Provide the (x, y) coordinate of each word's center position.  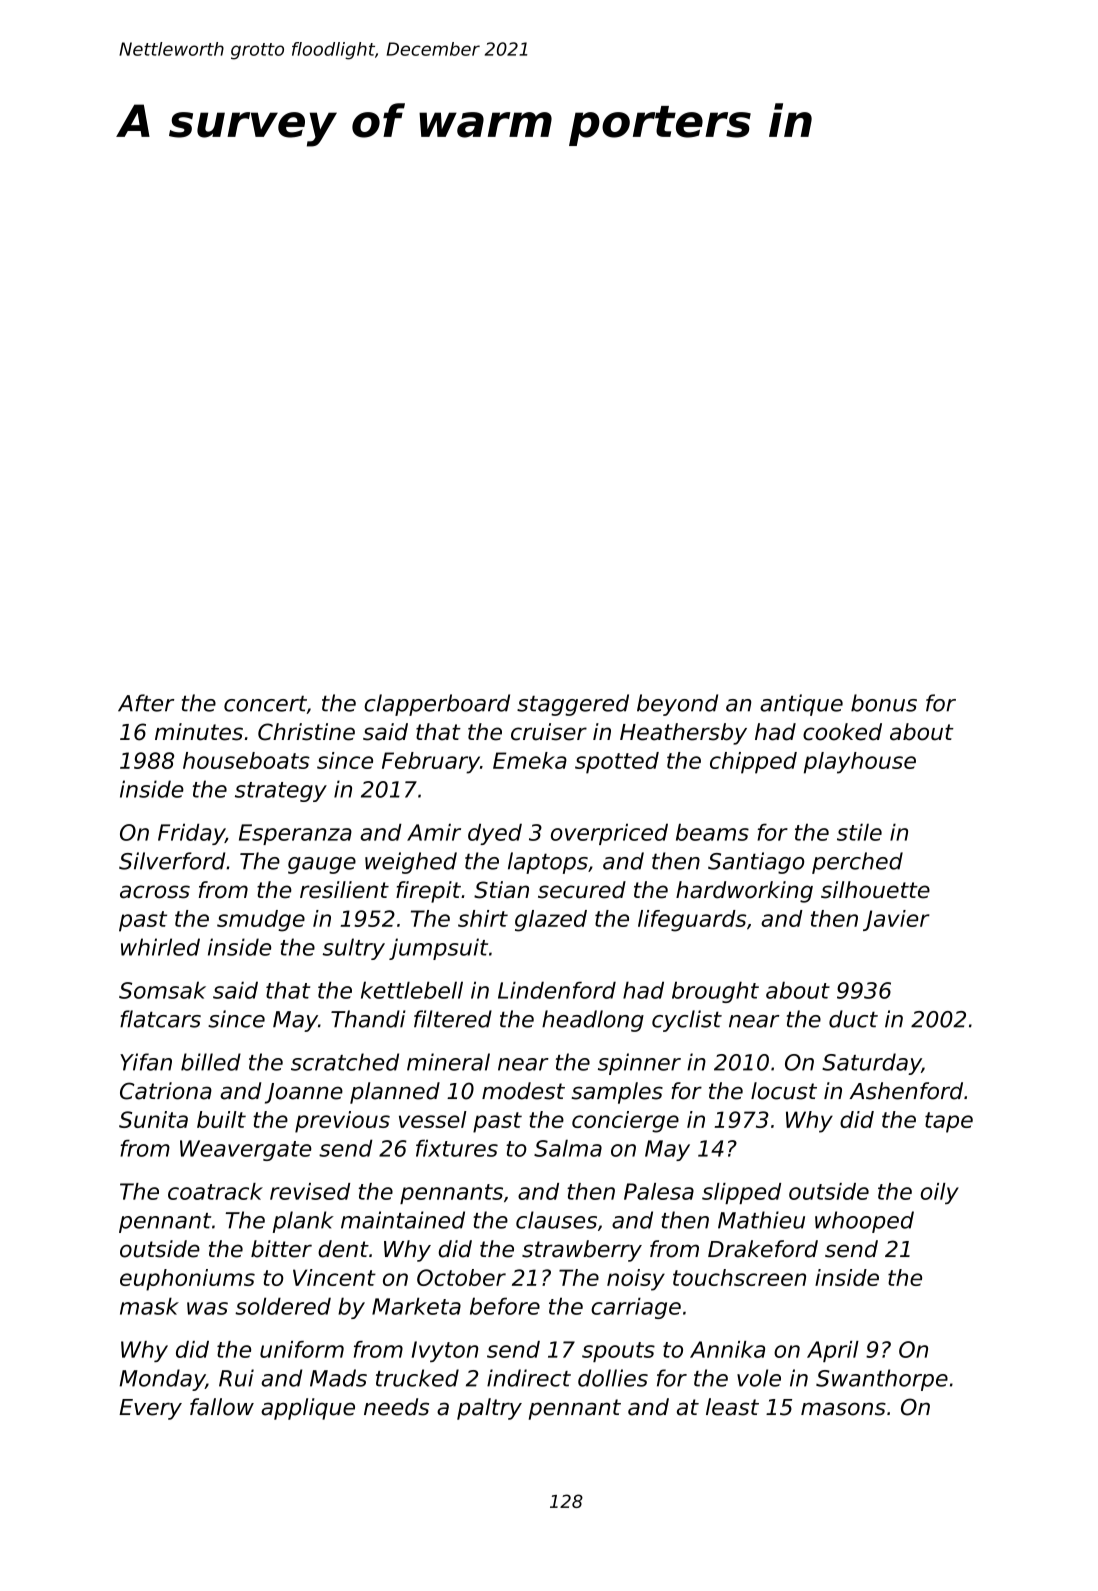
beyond (677, 705)
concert (265, 703)
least (732, 1407)
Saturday (871, 1064)
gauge (322, 865)
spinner (639, 1064)
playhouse (860, 763)
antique (801, 705)
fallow (222, 1407)
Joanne (304, 1093)
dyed (495, 834)
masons (843, 1409)
